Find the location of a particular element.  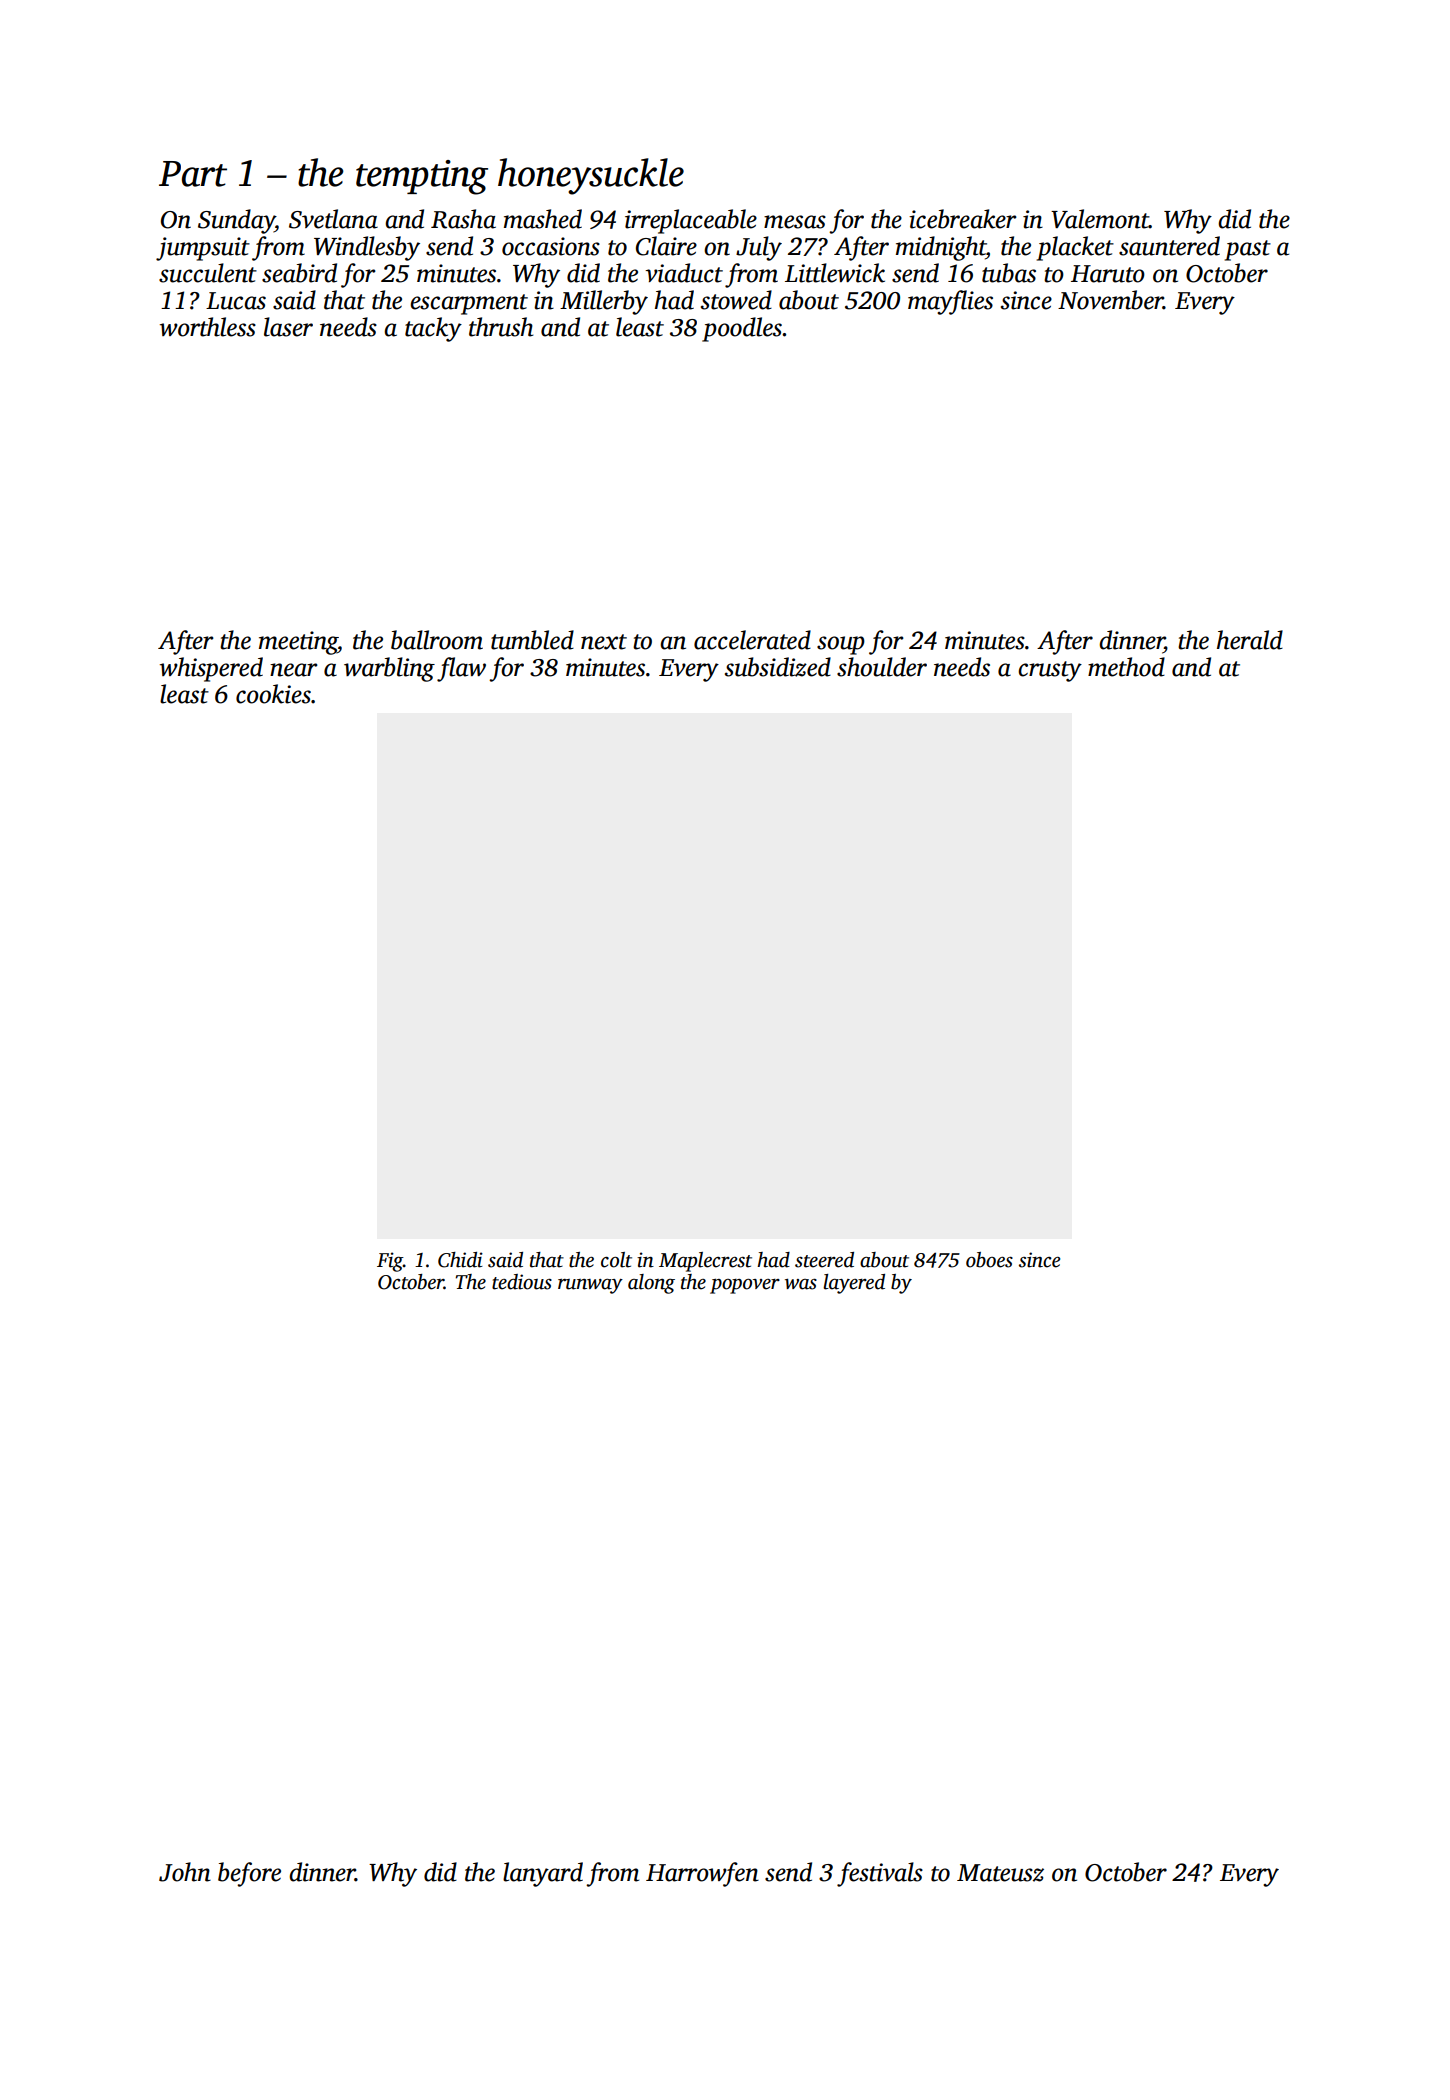

poodles is located at coordinates (742, 329).
